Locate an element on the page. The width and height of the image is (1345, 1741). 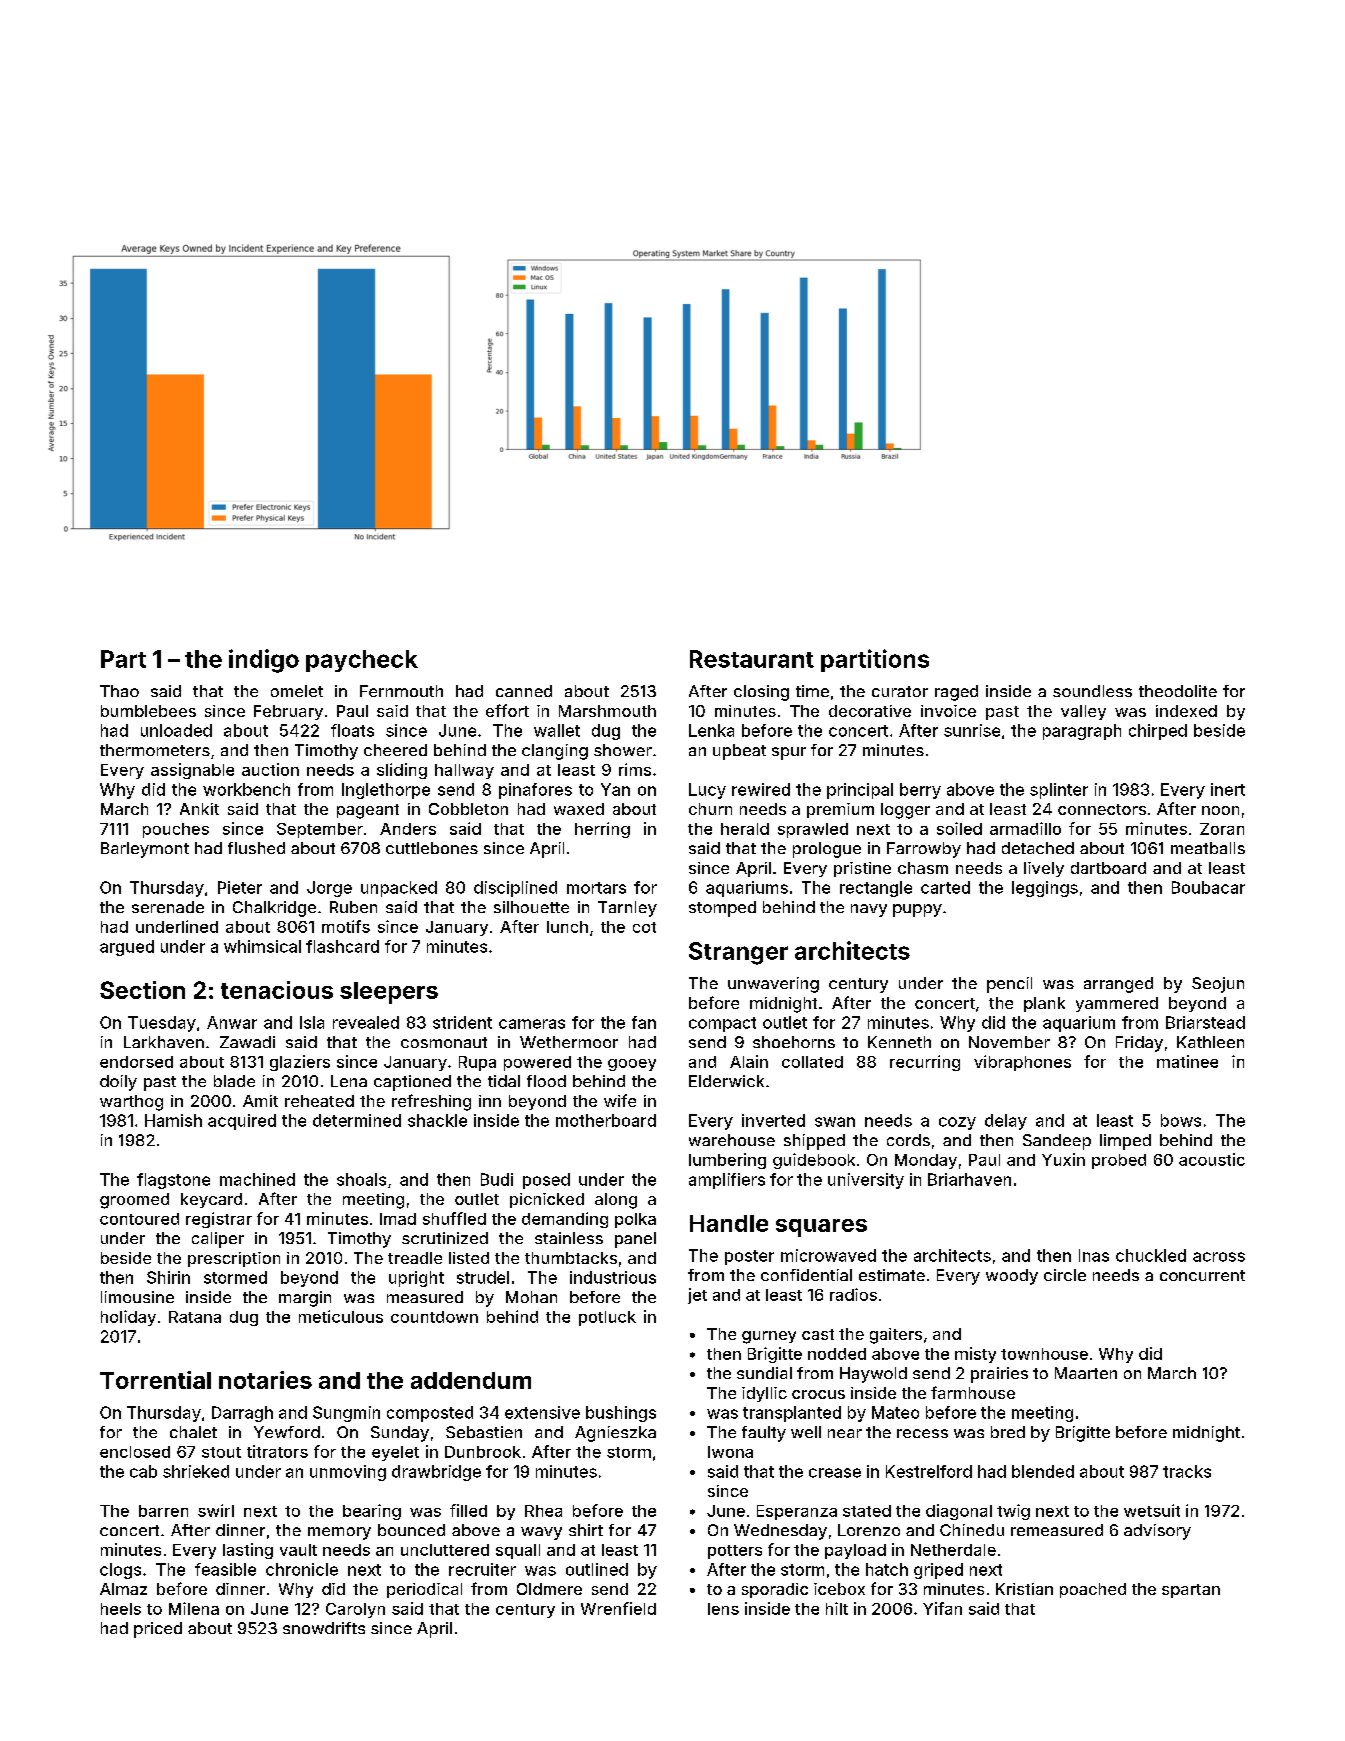
canned is located at coordinates (524, 691).
